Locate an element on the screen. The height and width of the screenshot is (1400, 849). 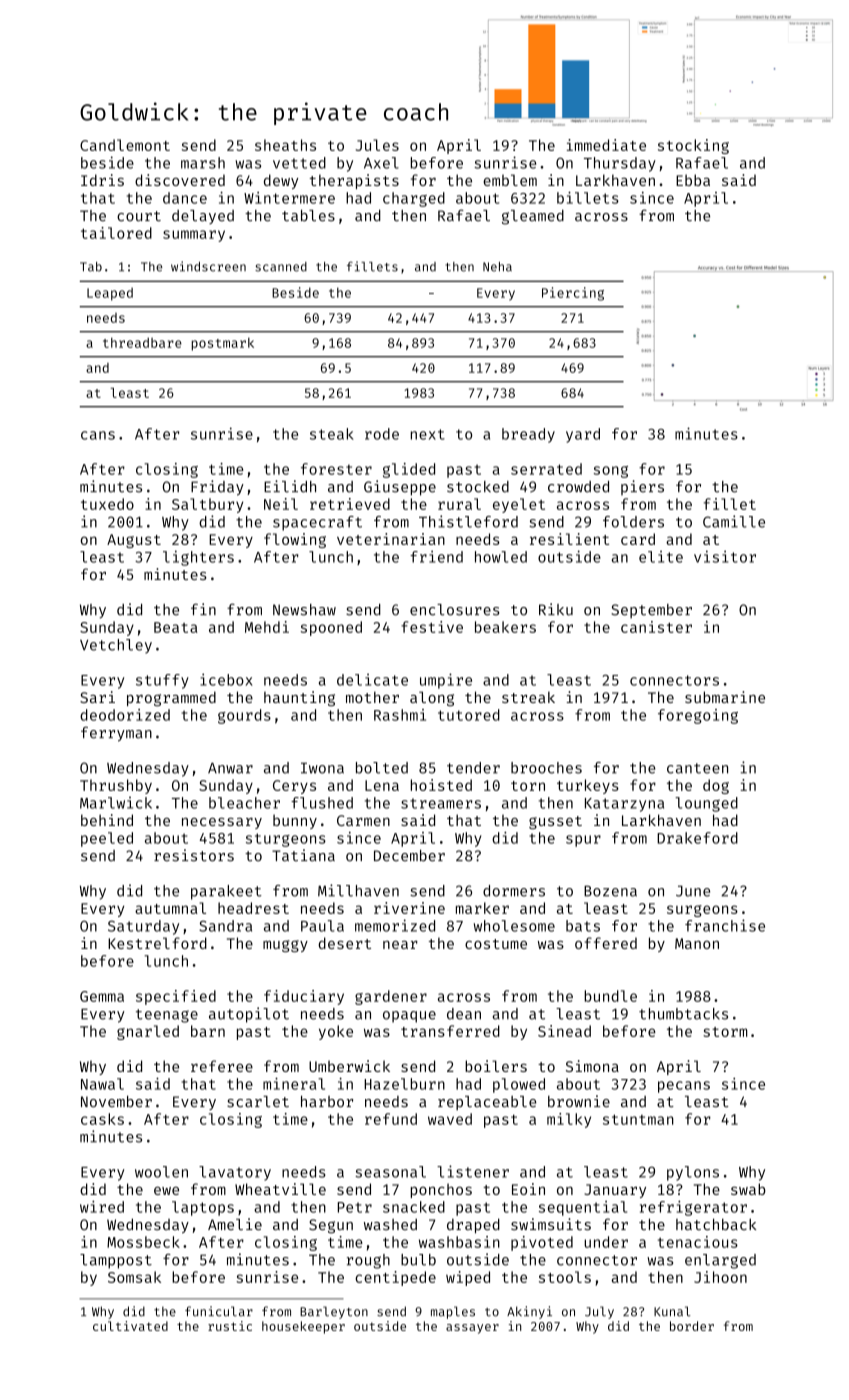
assayer is located at coordinates (472, 1329).
